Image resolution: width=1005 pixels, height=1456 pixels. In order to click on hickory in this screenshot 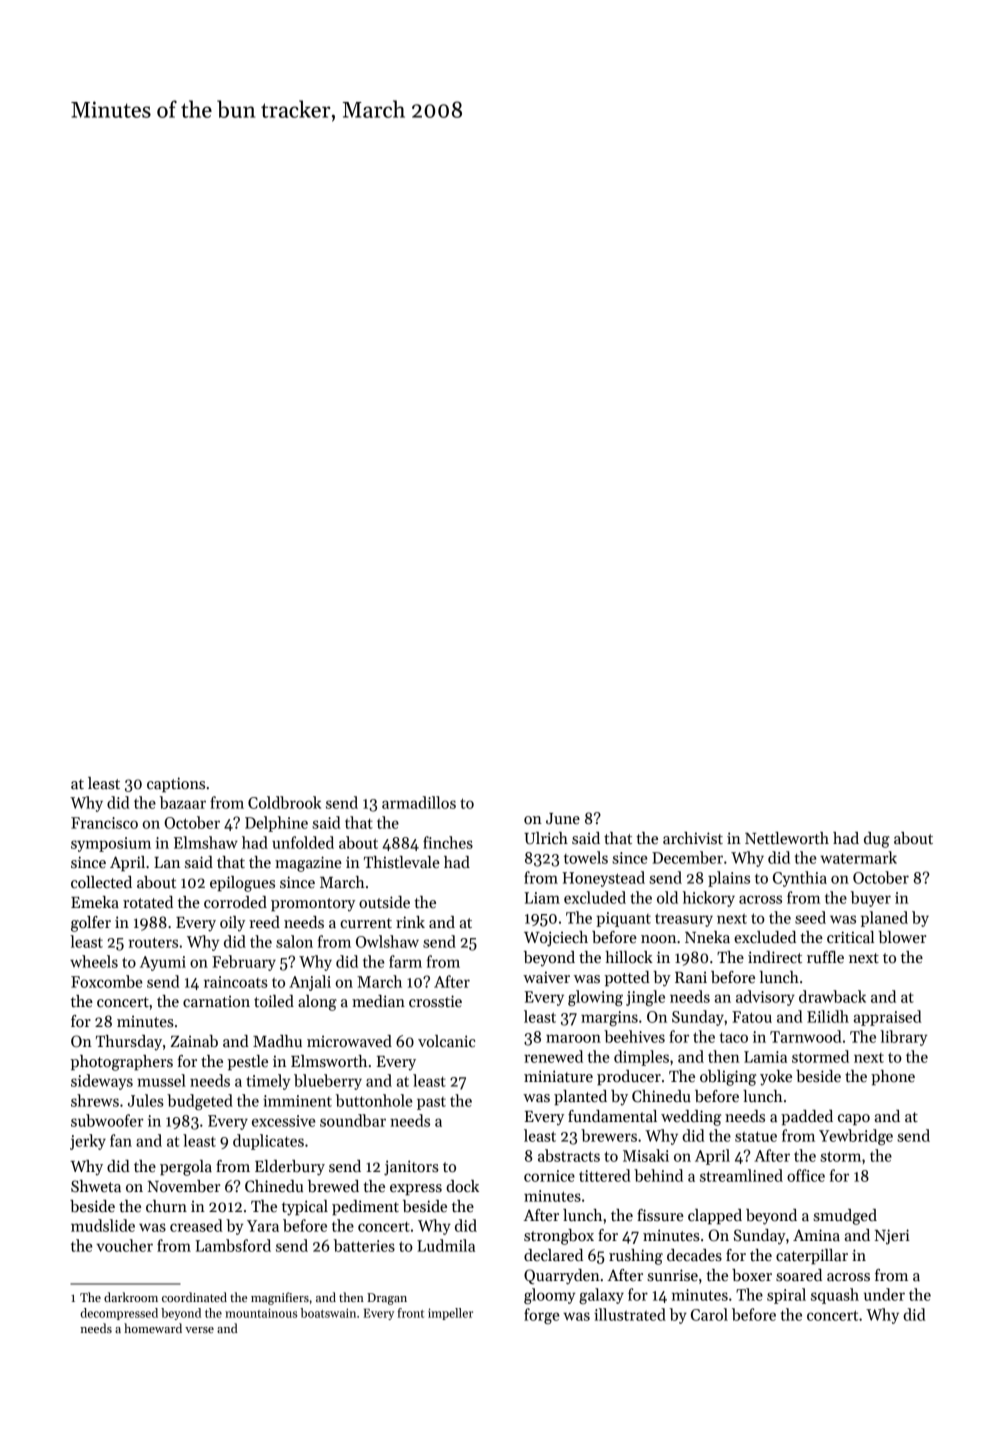, I will do `click(709, 899)`.
